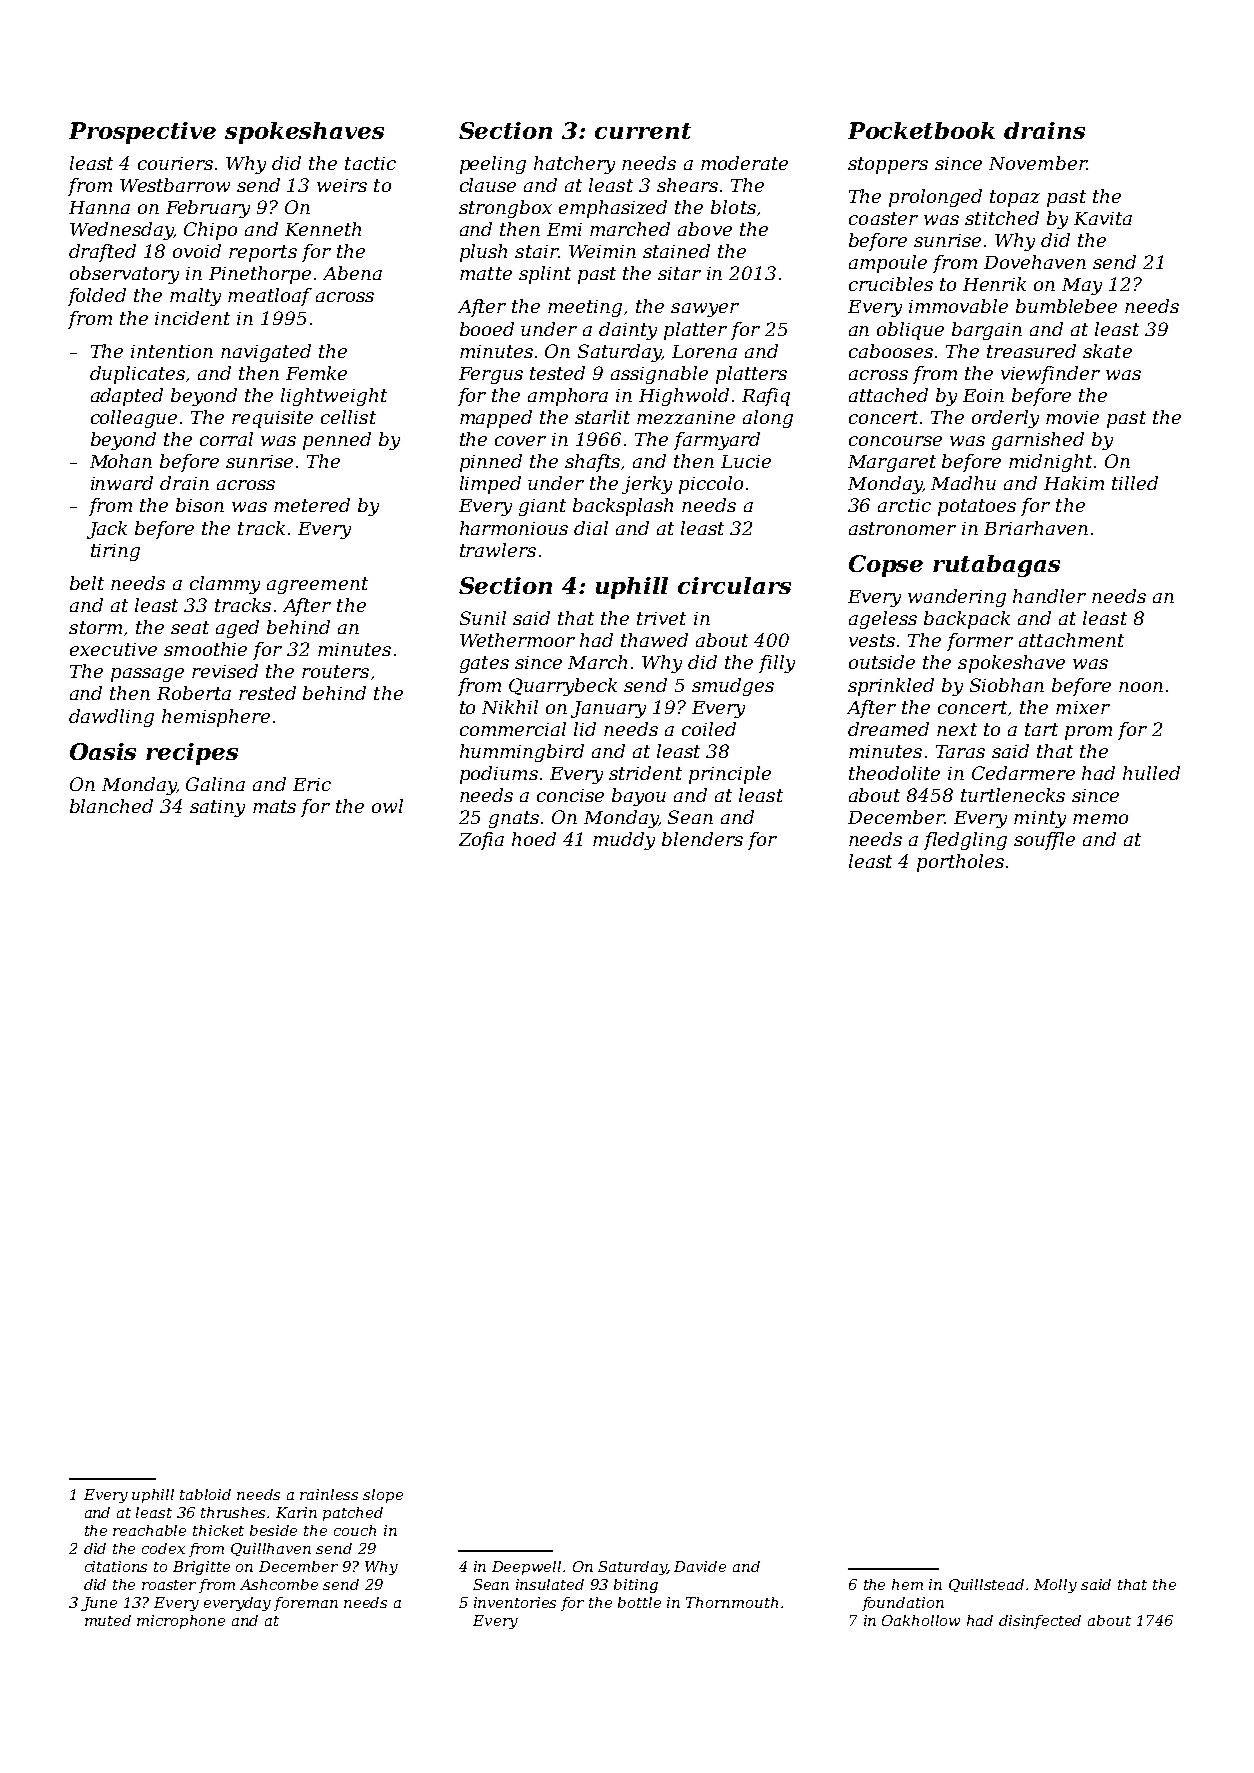 This image has height=1773, width=1254. Describe the element at coordinates (960, 863) in the image. I see `portholes` at that location.
